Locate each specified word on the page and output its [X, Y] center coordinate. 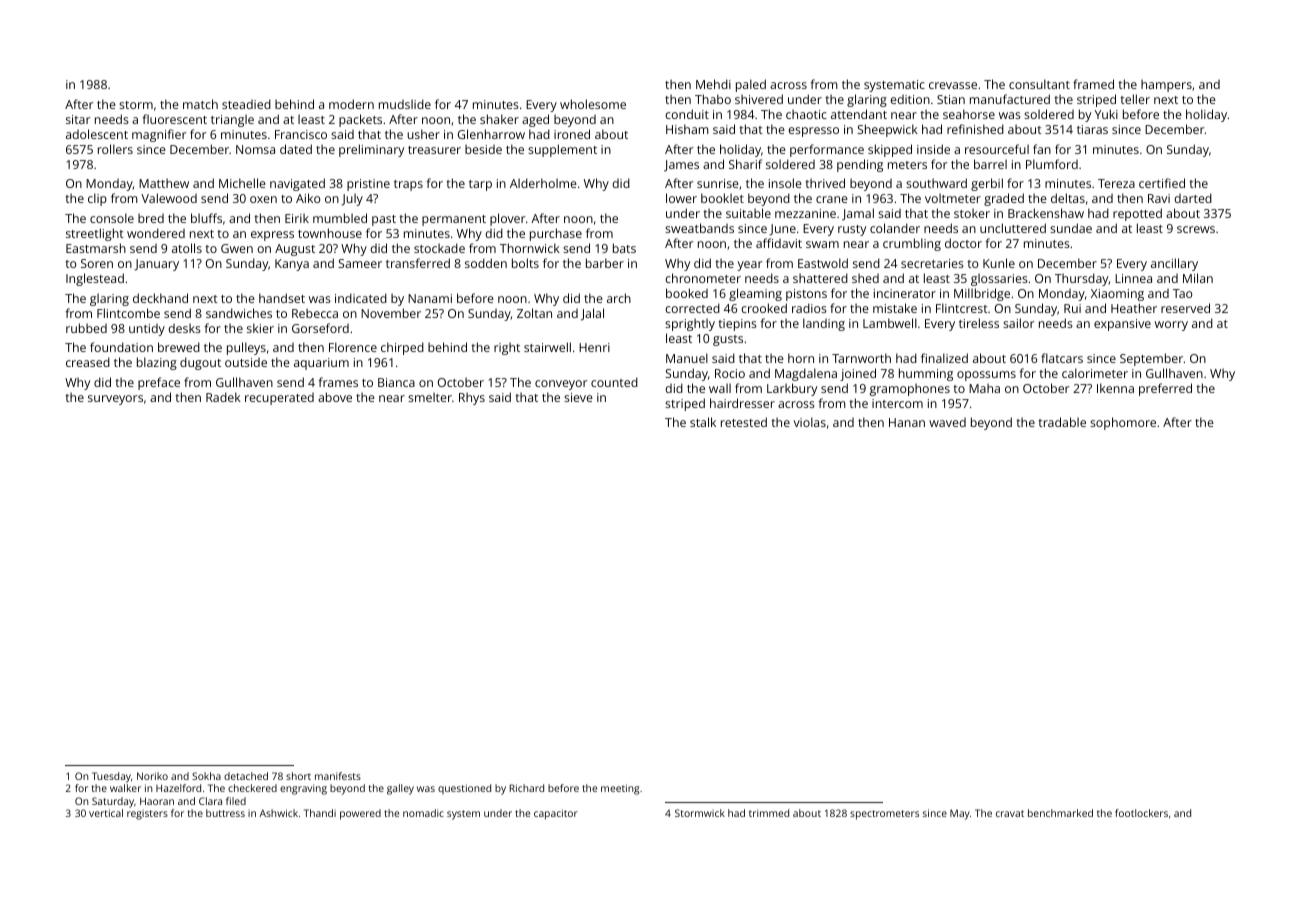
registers [147, 814]
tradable [1062, 422]
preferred [1165, 389]
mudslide [405, 104]
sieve [578, 397]
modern [351, 104]
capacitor [556, 814]
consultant [1039, 84]
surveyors [115, 400]
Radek [223, 397]
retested [744, 422]
